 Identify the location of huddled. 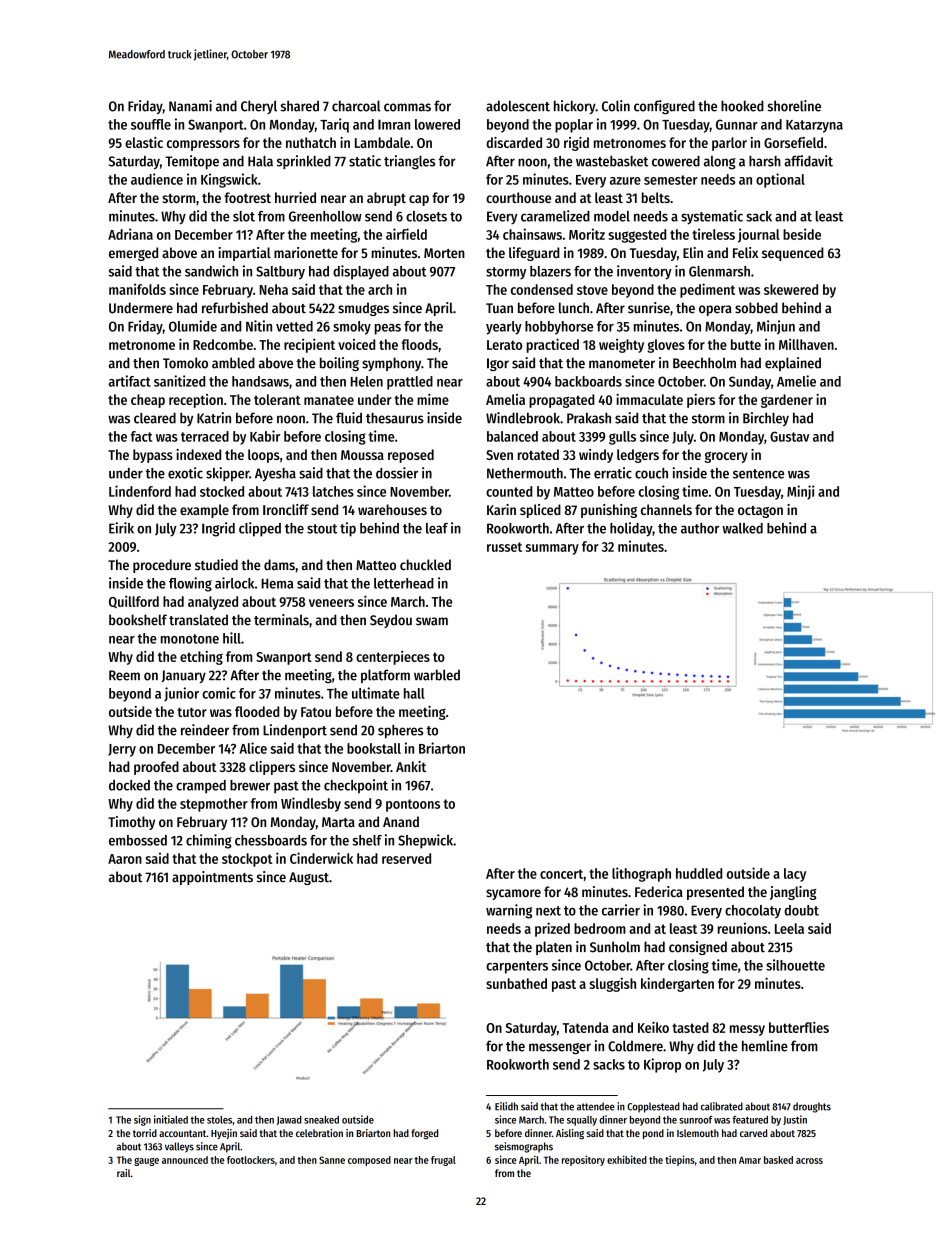
(699, 873).
